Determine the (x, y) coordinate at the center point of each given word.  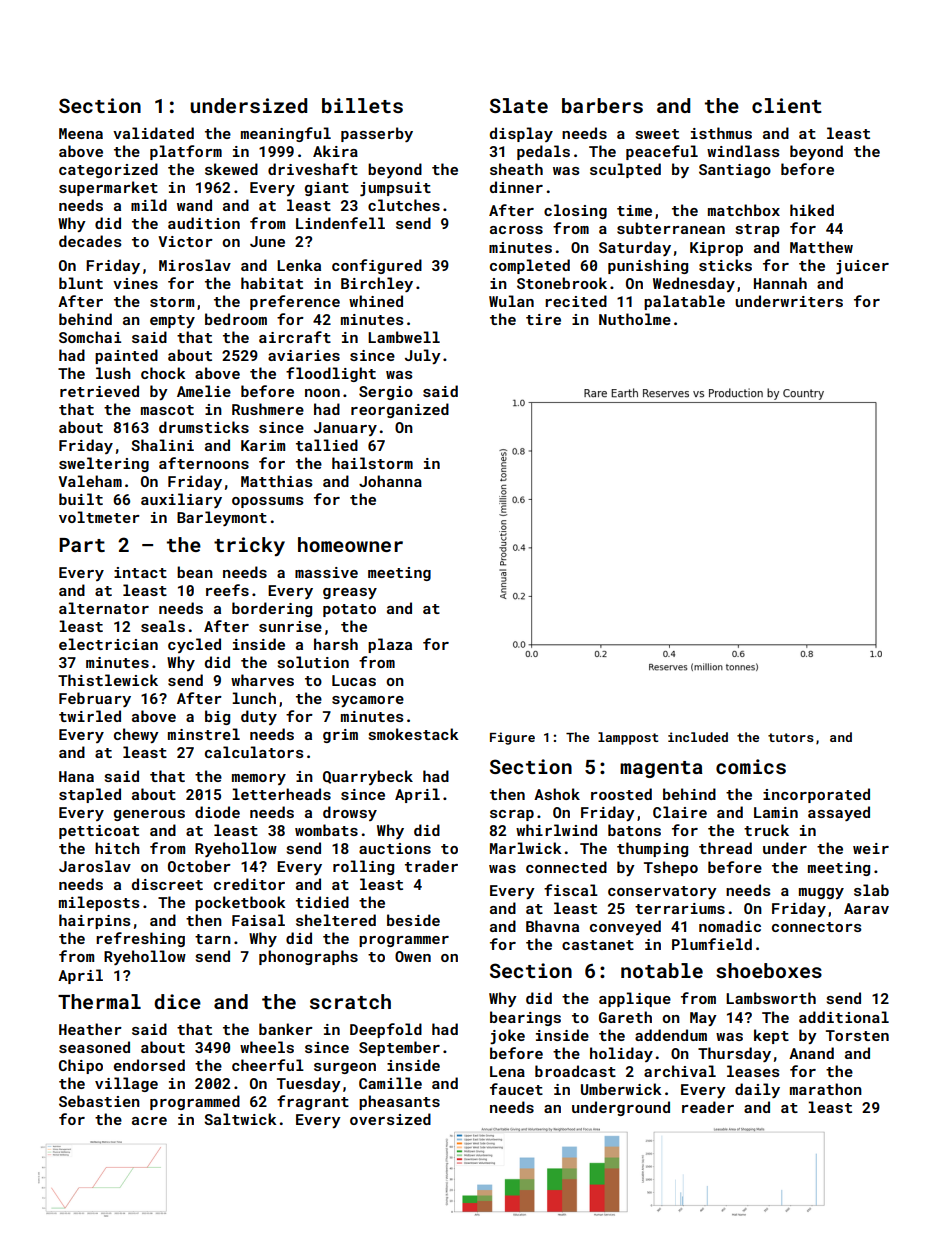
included (698, 737)
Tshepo (671, 868)
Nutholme (635, 319)
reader (708, 1107)
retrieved (99, 391)
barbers (602, 105)
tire (543, 319)
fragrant (313, 1102)
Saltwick (240, 1119)
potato (349, 610)
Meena (81, 133)
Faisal (258, 920)
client (787, 105)
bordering (272, 609)
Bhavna (552, 926)
